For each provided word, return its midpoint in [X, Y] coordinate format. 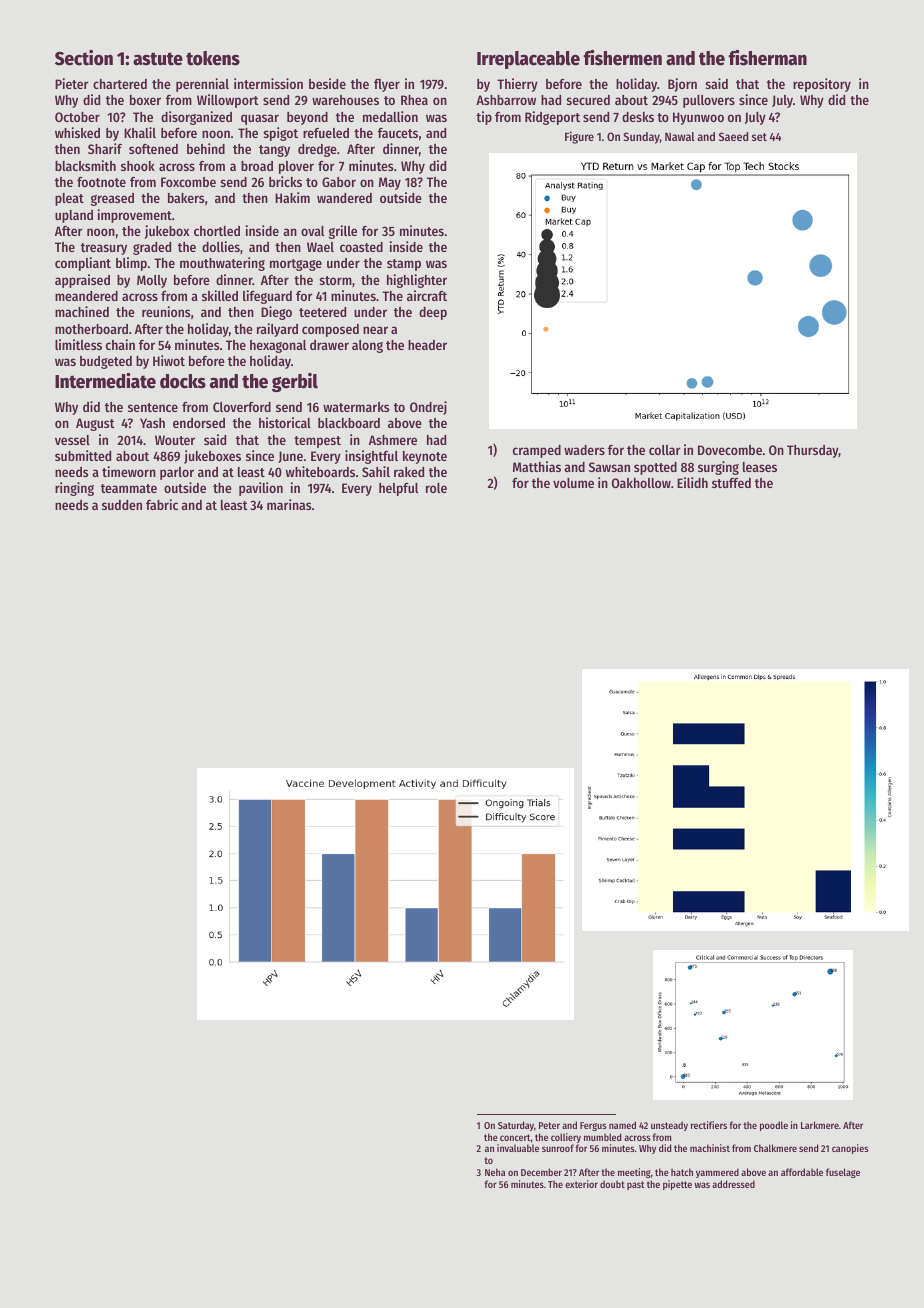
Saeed [733, 136]
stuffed [731, 483]
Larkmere [820, 1125]
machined [82, 311]
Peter [549, 1125]
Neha [495, 1172]
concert [515, 1137]
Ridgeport [552, 118]
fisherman [768, 58]
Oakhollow [641, 483]
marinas [289, 504]
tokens [213, 58]
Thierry [517, 85]
